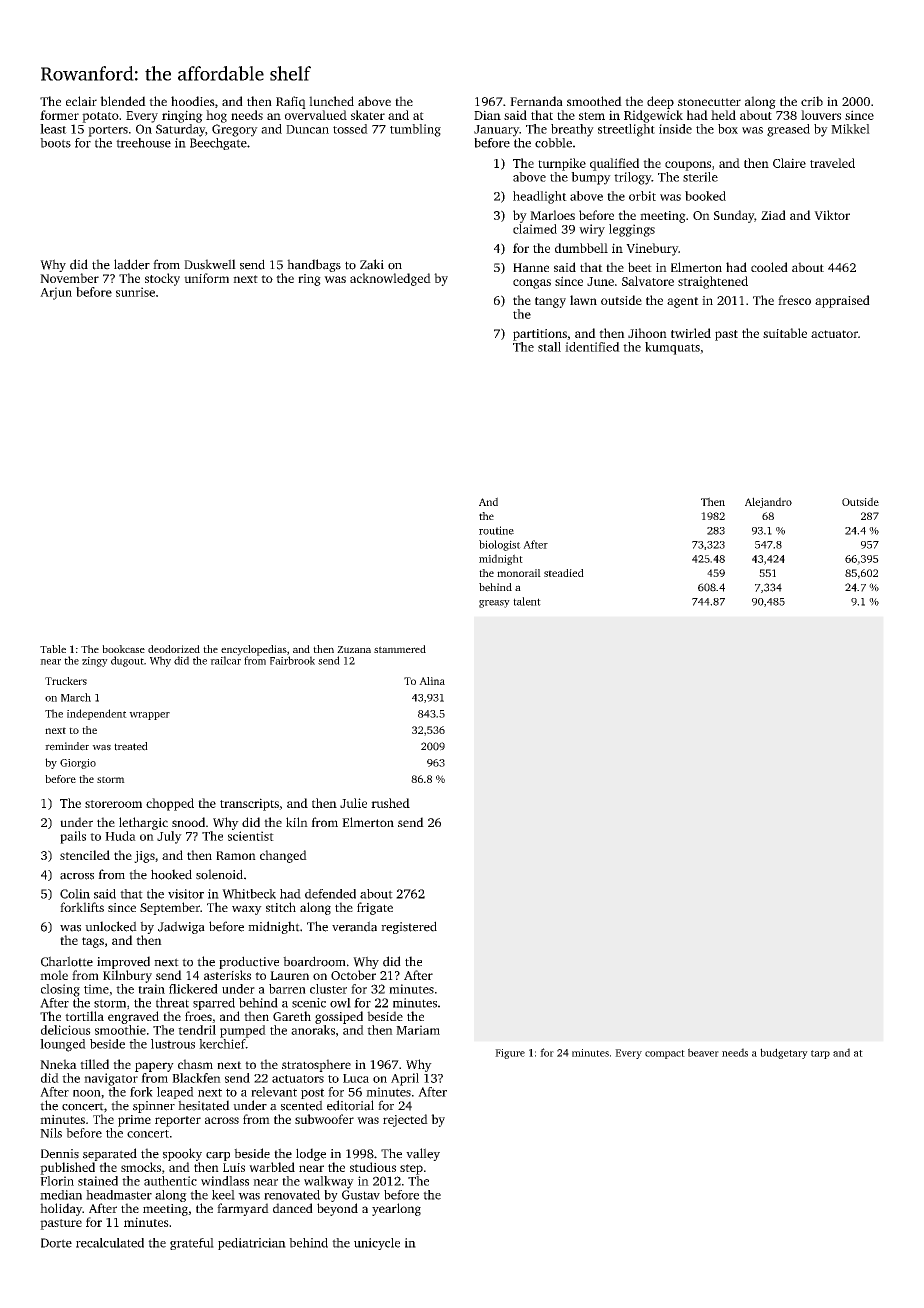  I want to click on Mariam, so click(418, 1030).
